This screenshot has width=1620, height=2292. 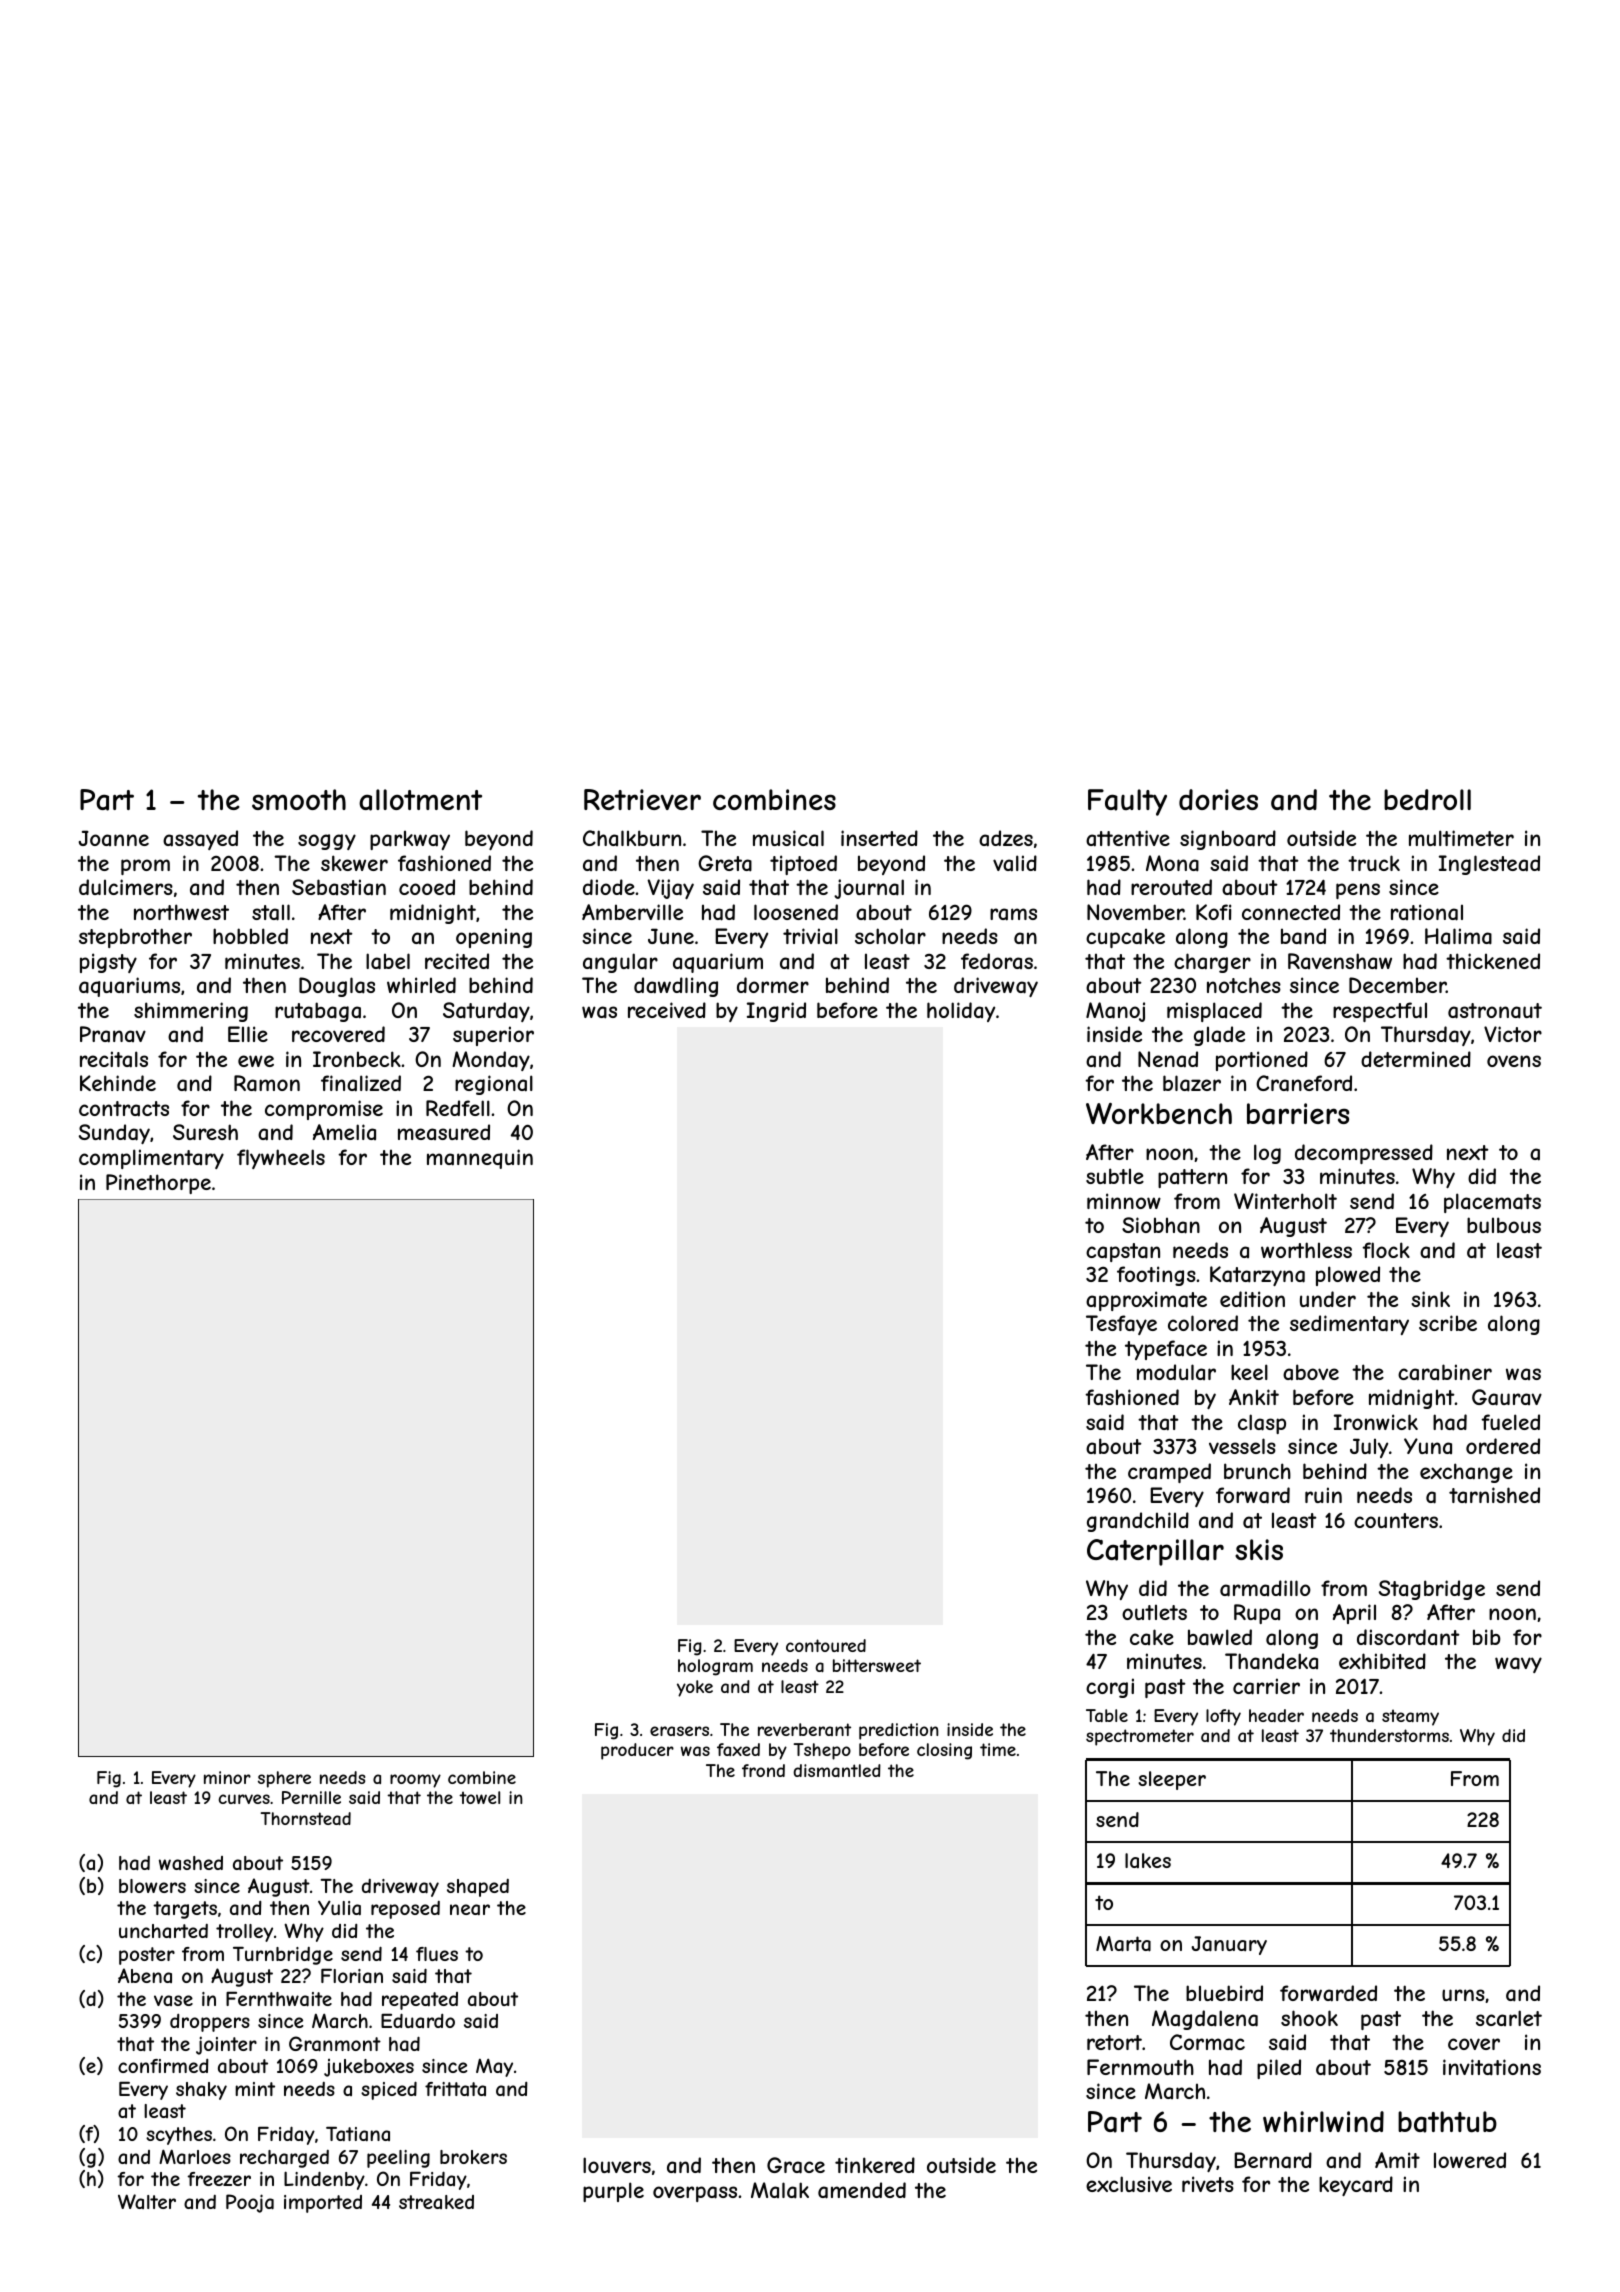 I want to click on fueled, so click(x=1510, y=1422).
